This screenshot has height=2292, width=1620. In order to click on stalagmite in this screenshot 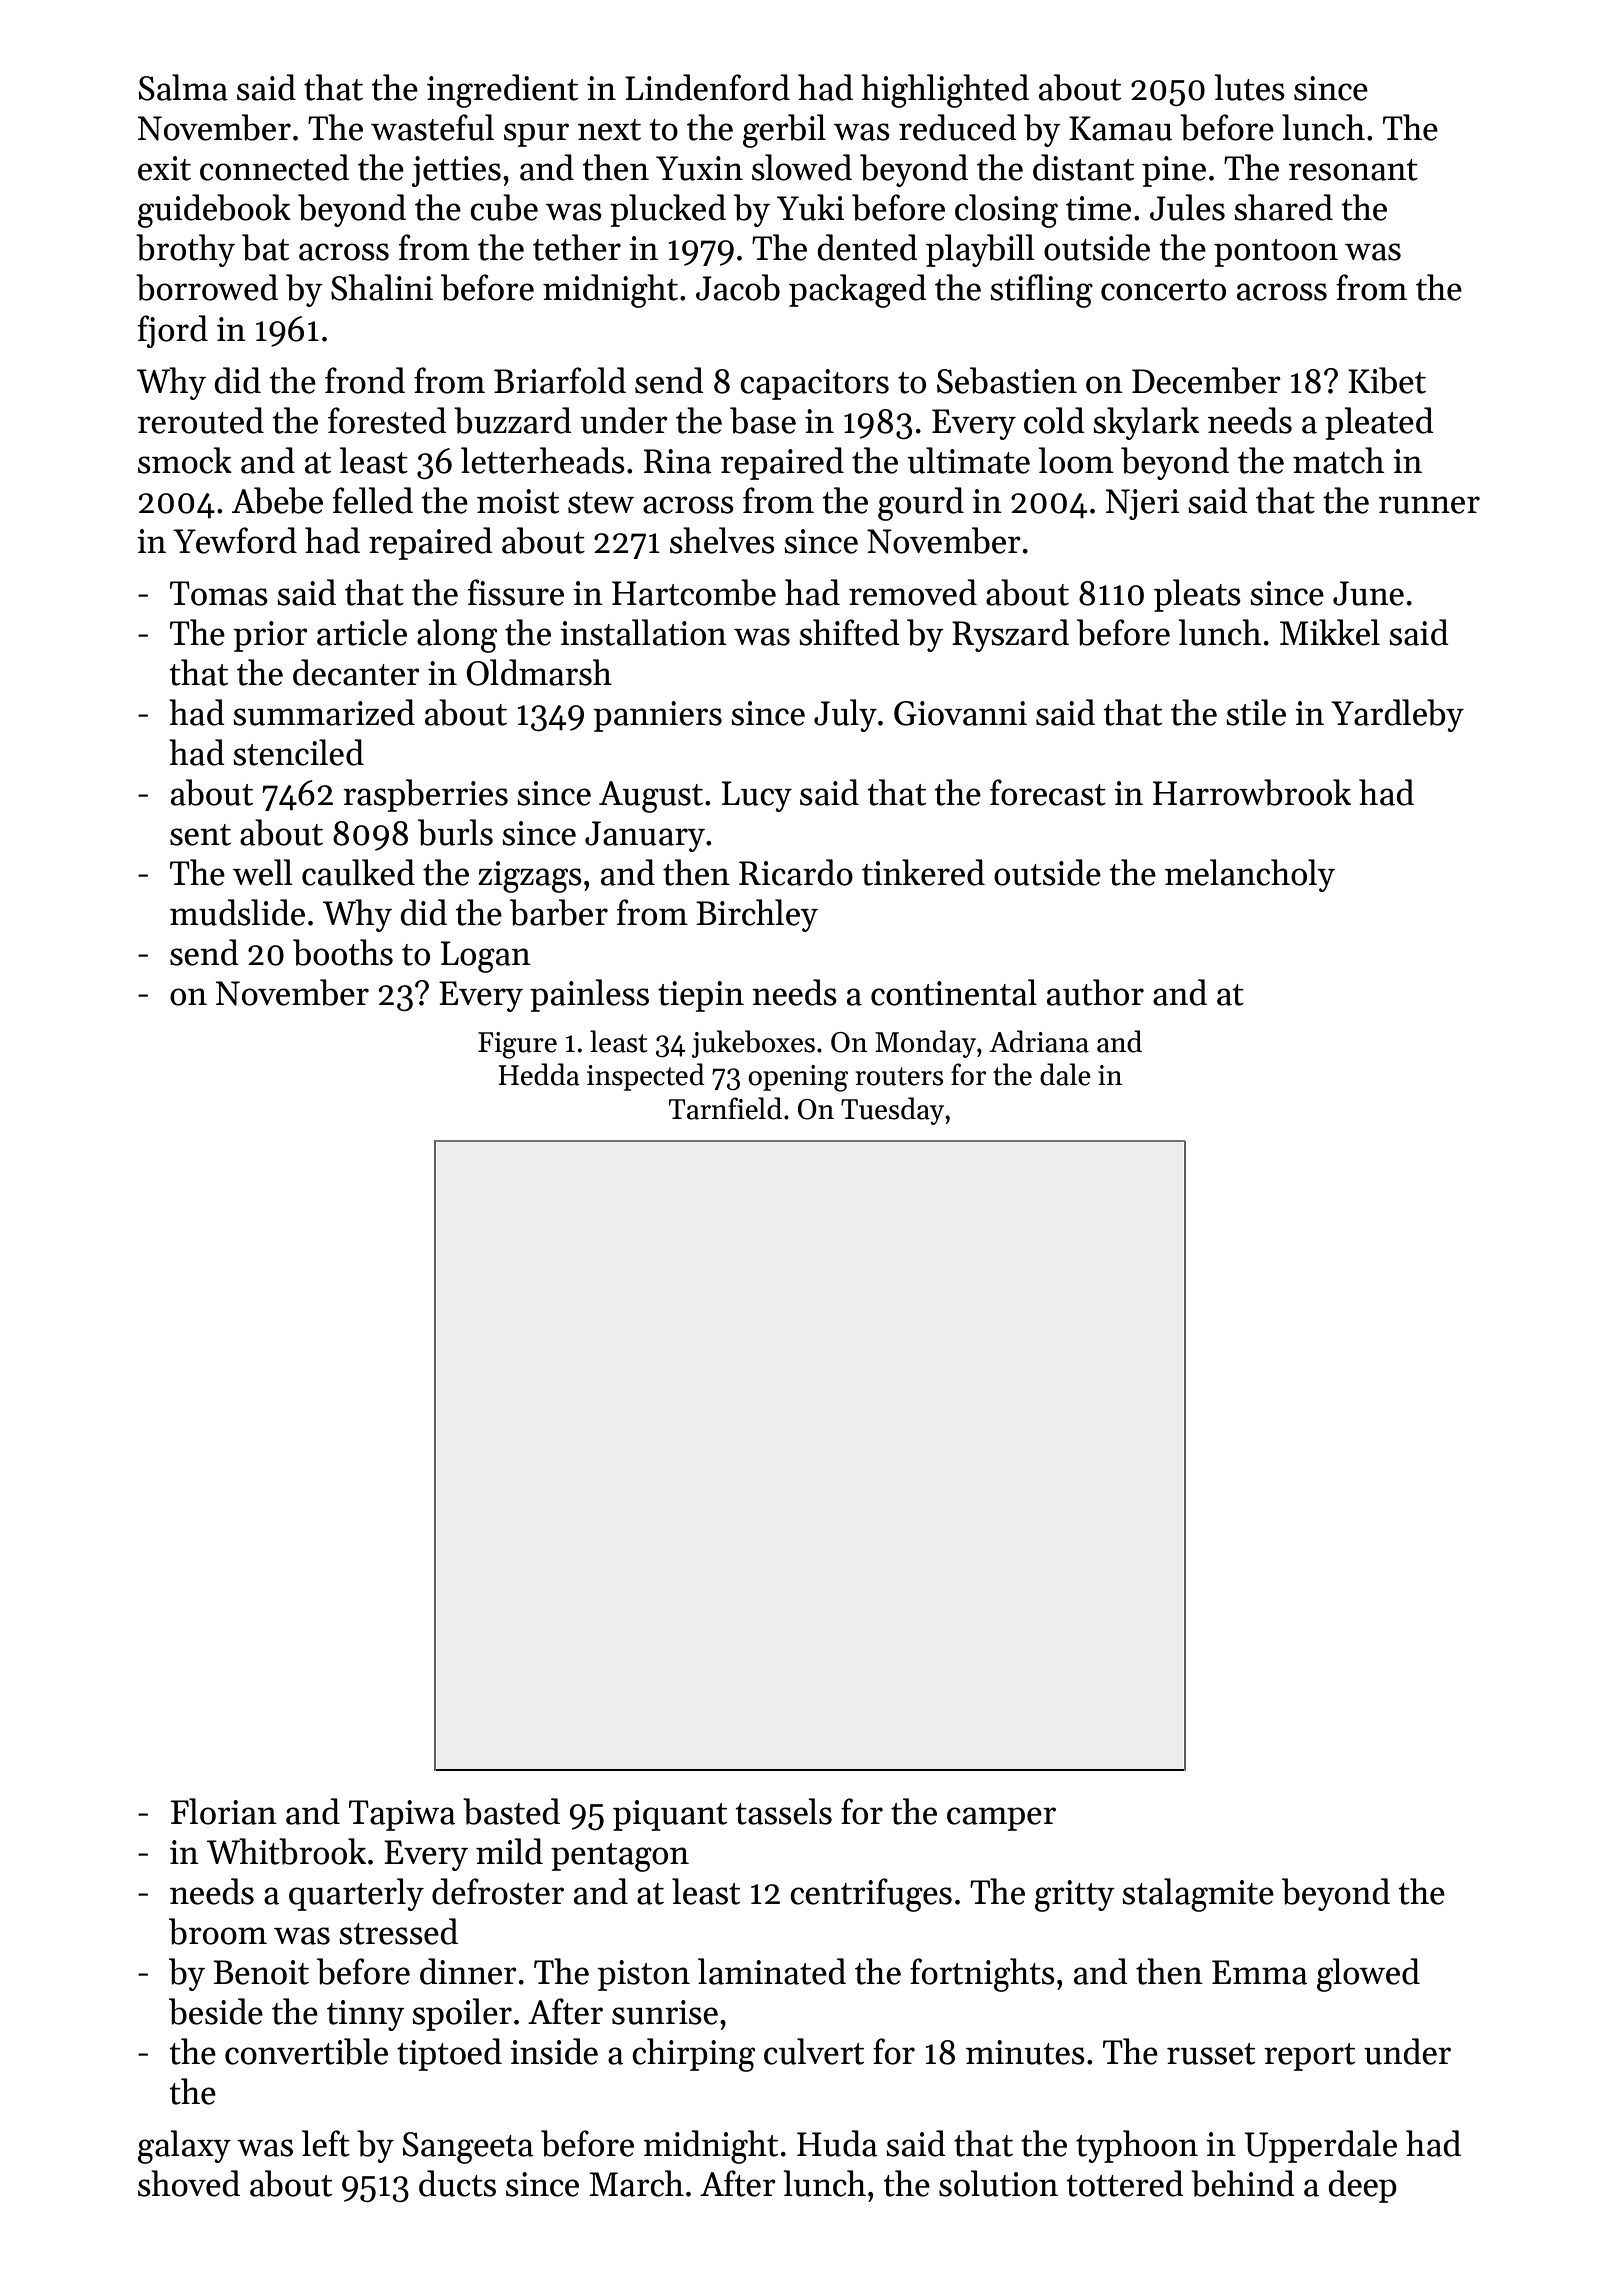, I will do `click(1198, 1895)`.
